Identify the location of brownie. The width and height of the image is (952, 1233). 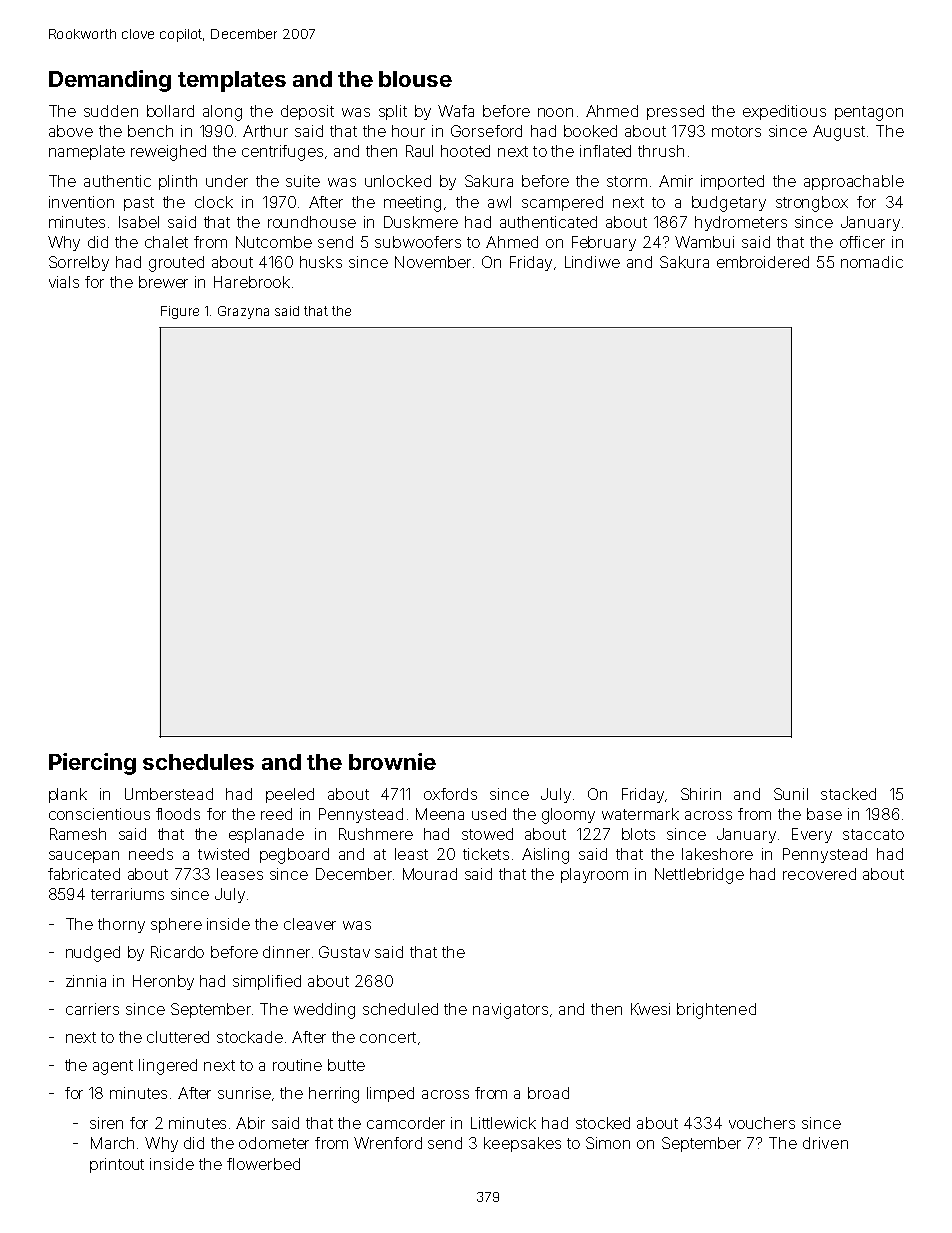
(392, 761).
